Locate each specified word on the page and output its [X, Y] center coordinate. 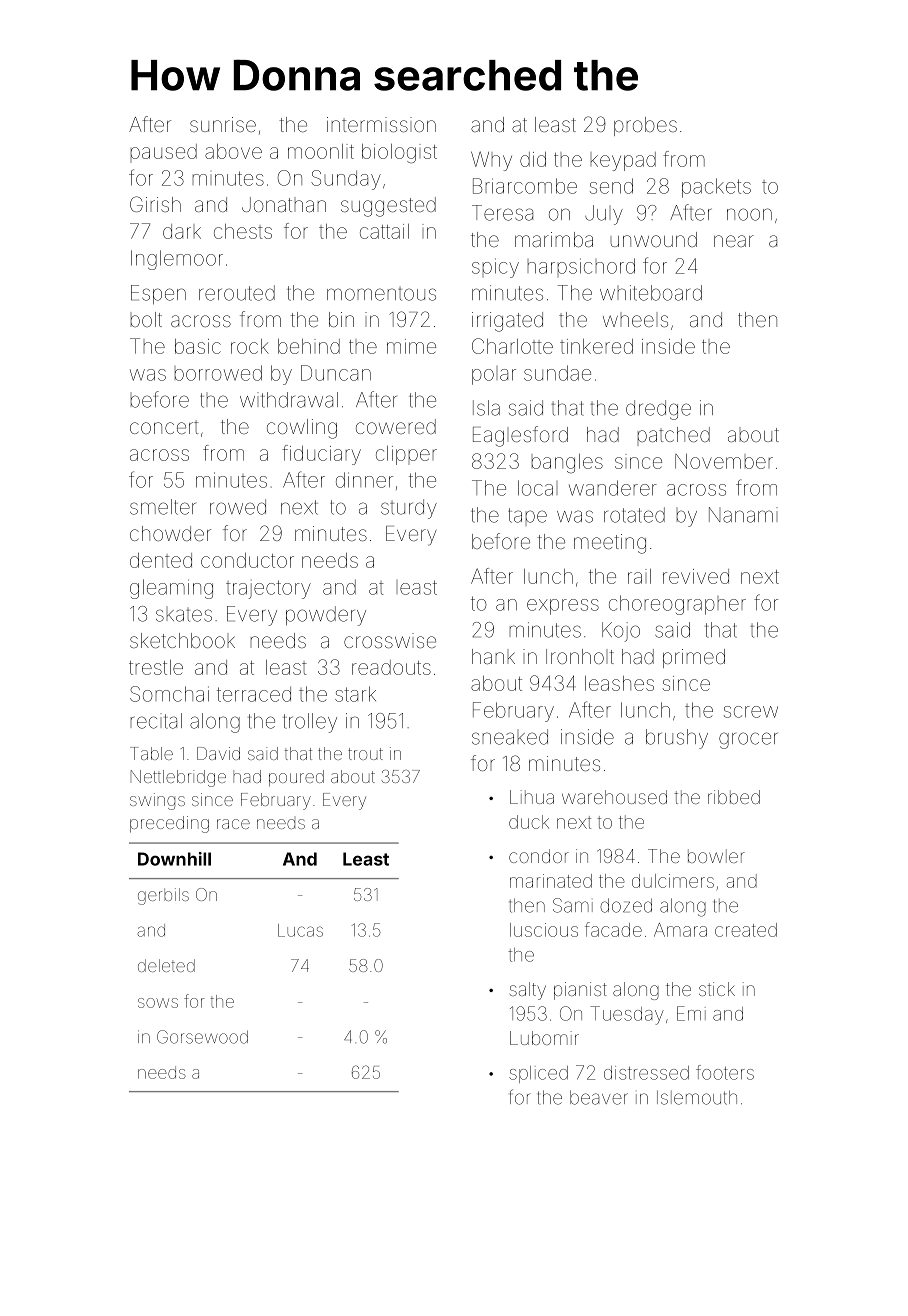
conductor [247, 560]
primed [694, 658]
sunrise [223, 124]
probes [645, 126]
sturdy [409, 509]
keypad [623, 161]
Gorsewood [202, 1037]
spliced [538, 1074]
